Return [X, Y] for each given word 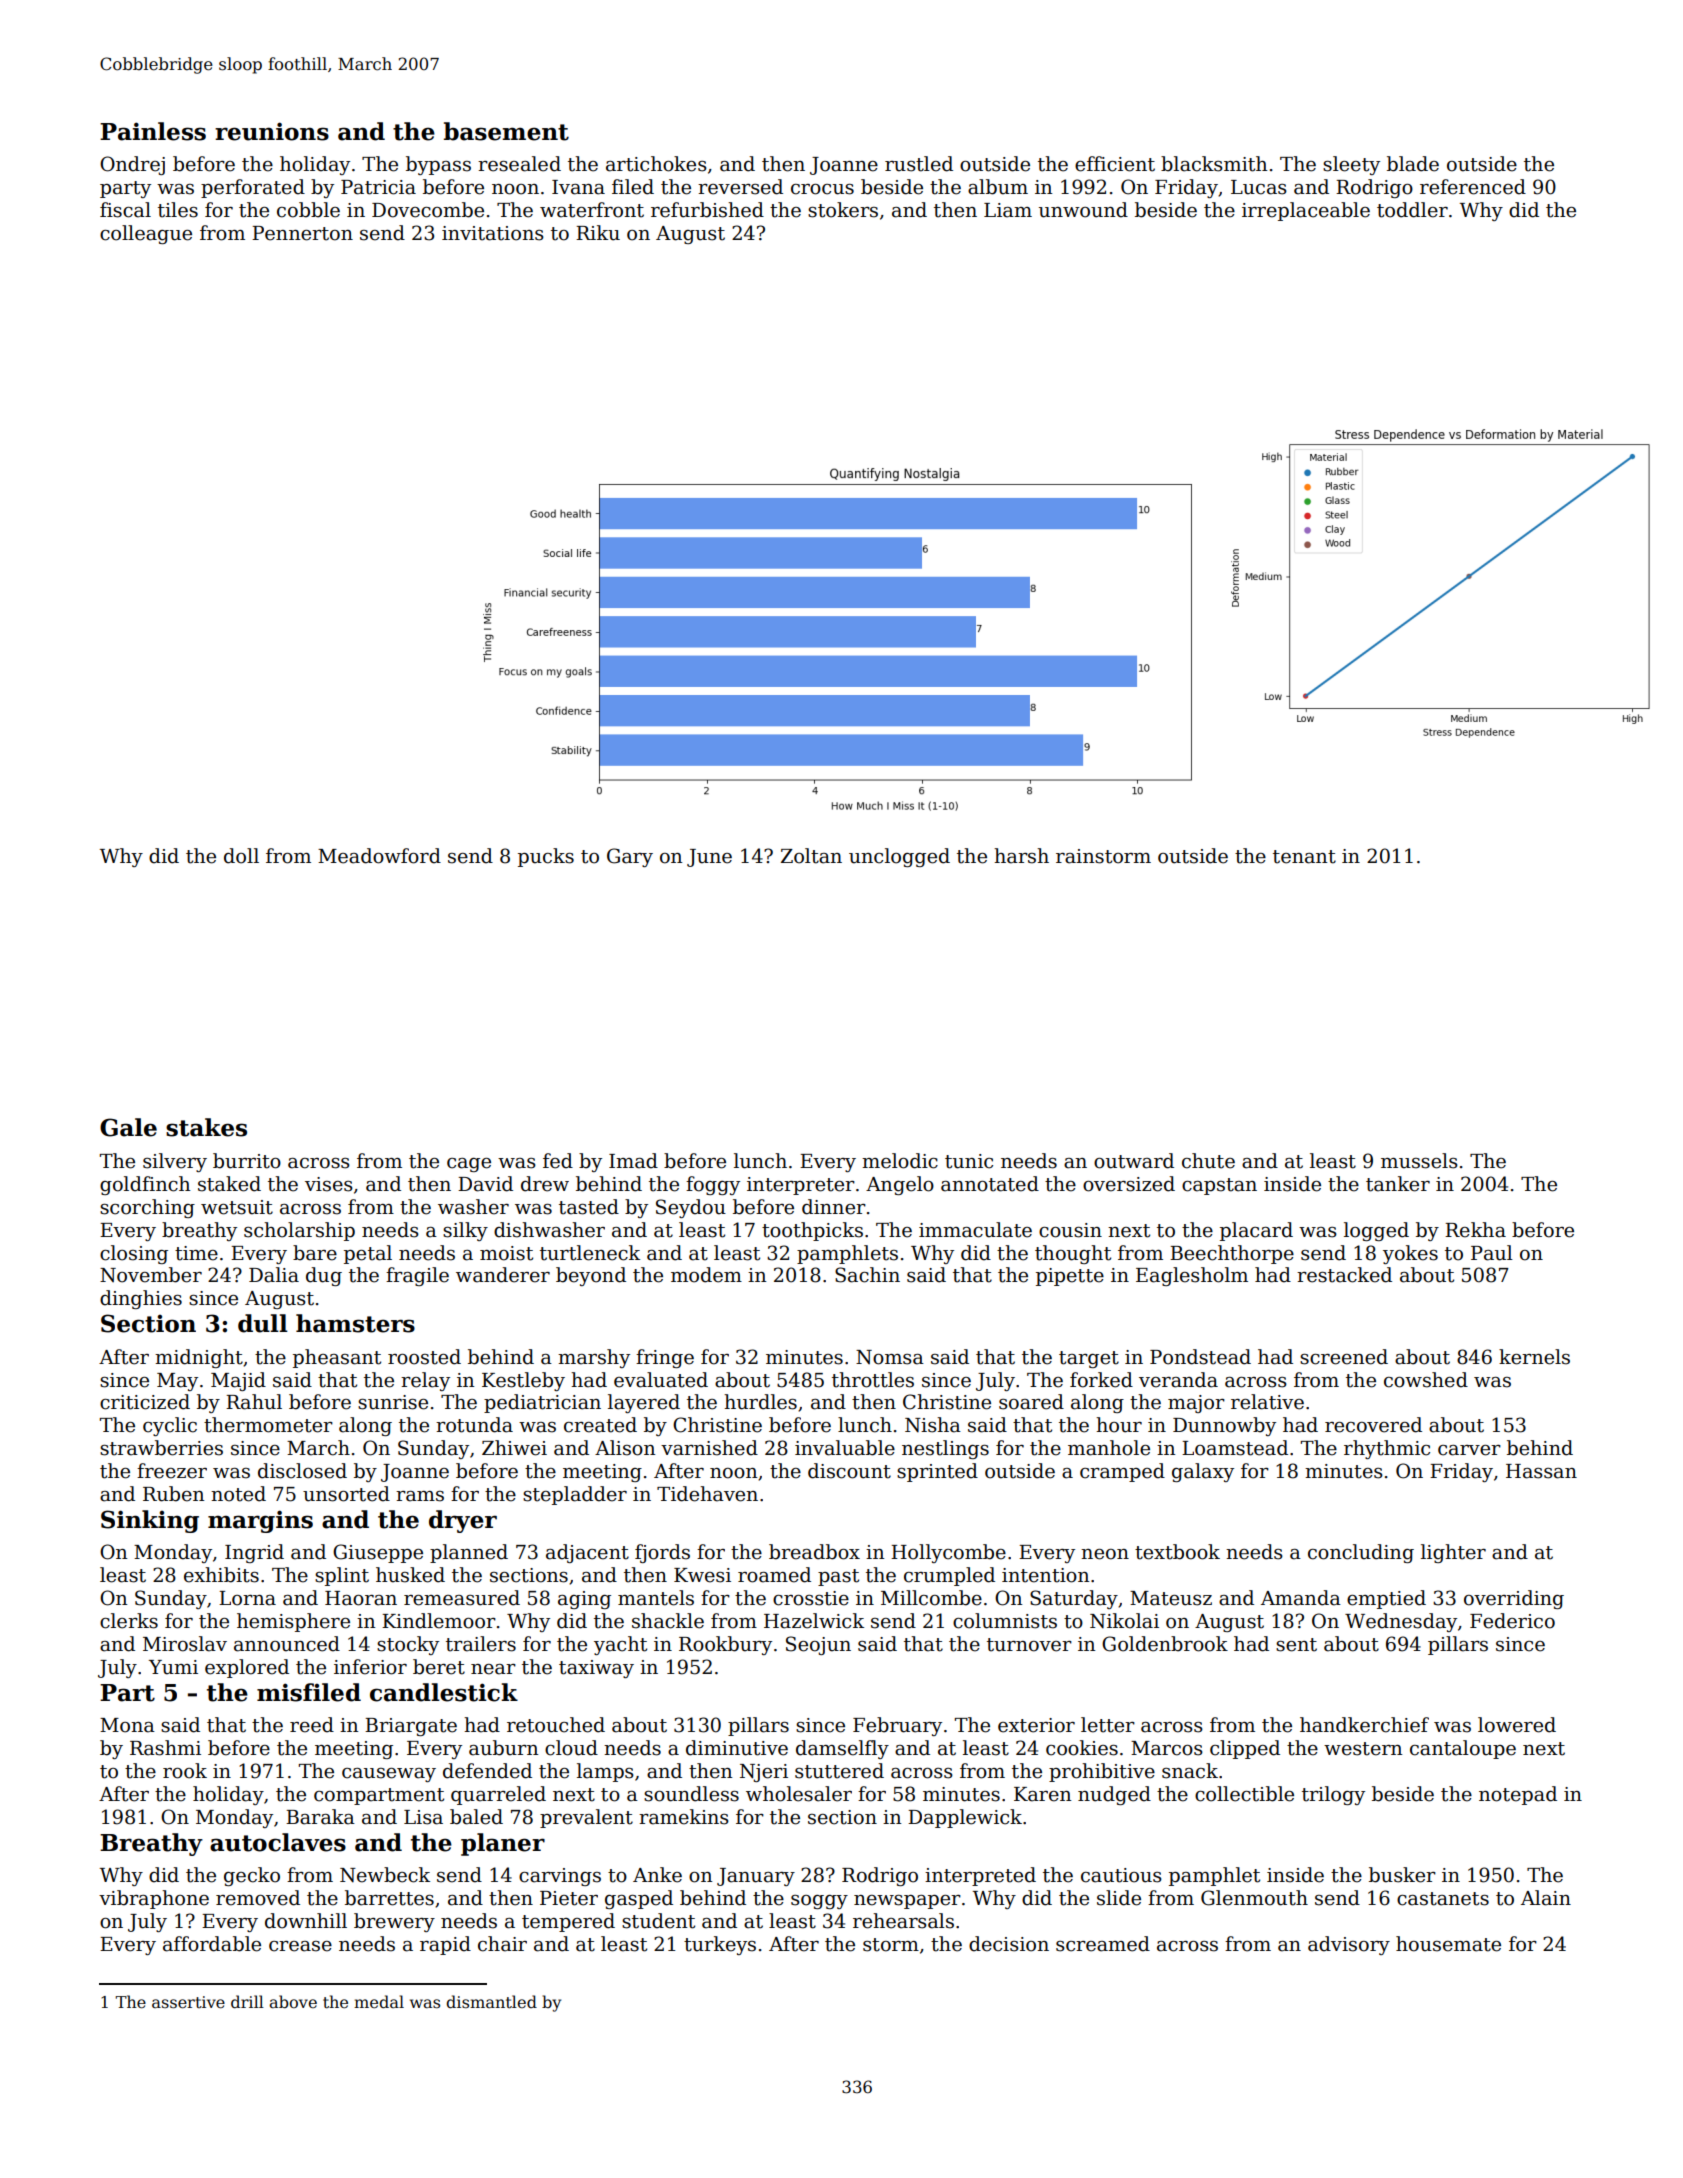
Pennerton [302, 233]
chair [502, 1944]
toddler [1412, 210]
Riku [598, 233]
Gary [630, 857]
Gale [128, 1127]
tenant [1304, 857]
